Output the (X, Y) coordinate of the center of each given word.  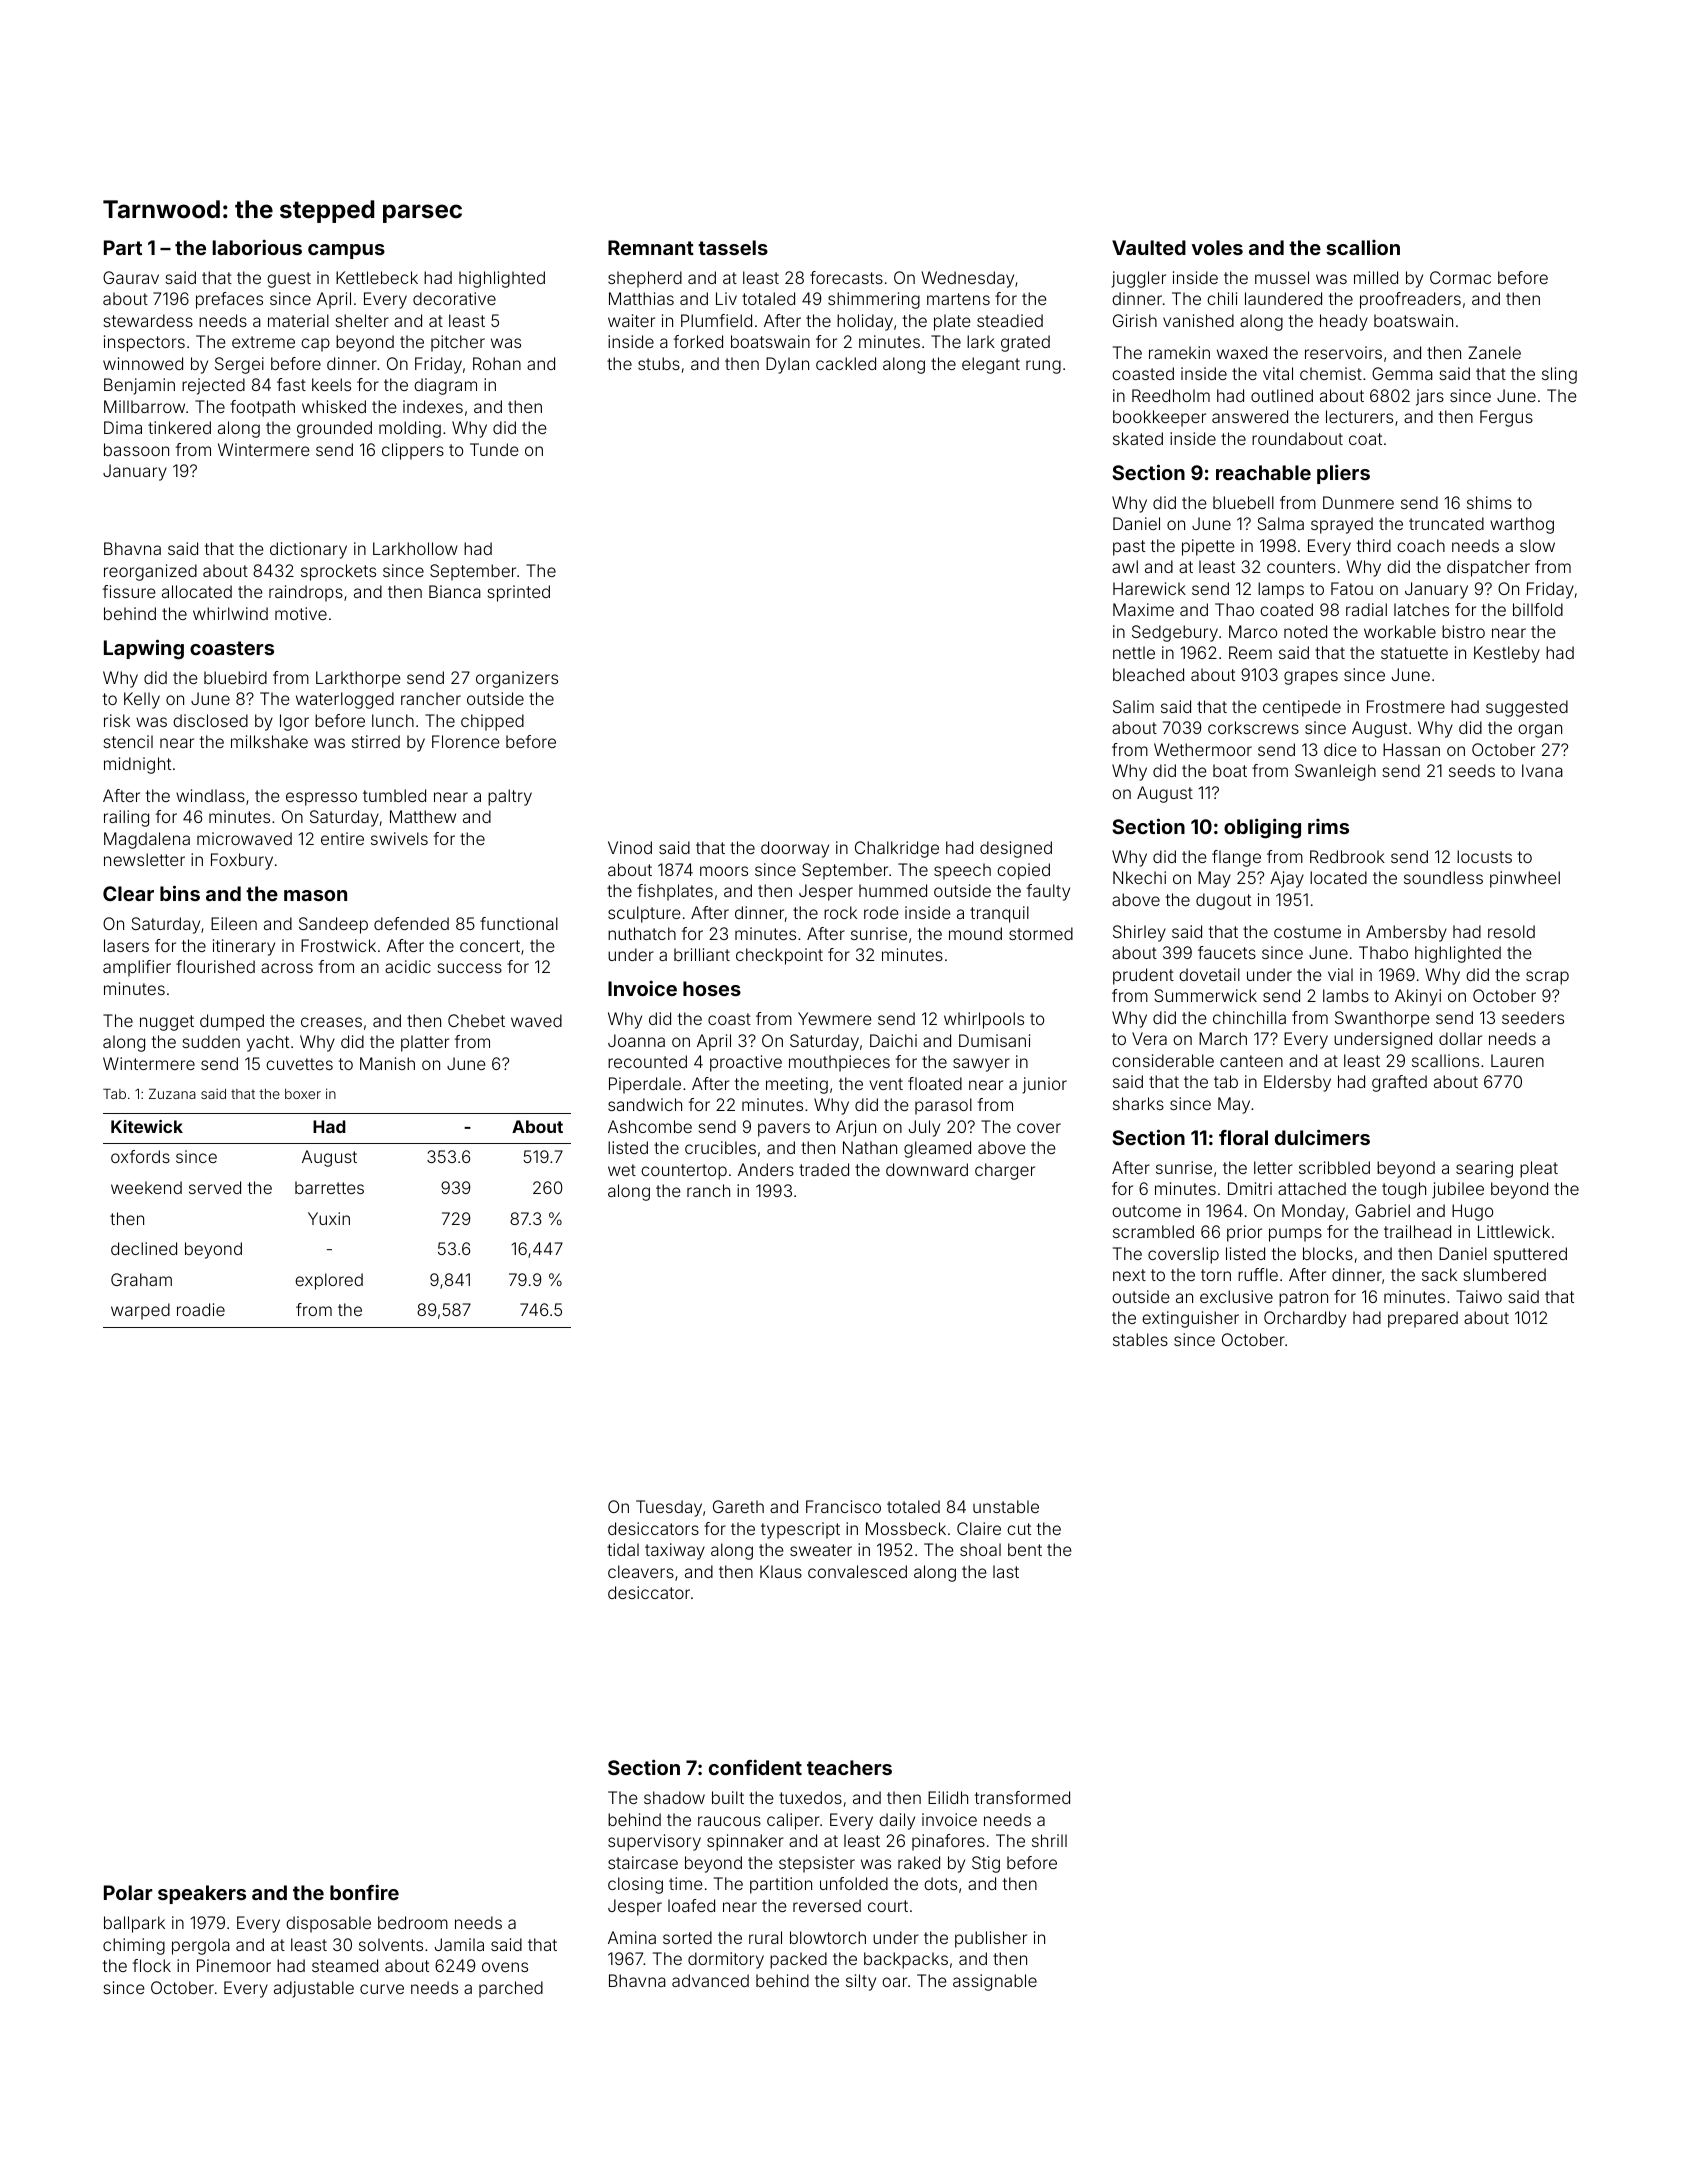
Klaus (781, 1571)
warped (140, 1311)
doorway (795, 849)
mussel (1282, 277)
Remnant (651, 247)
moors (724, 871)
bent (1025, 1549)
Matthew (423, 816)
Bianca (455, 591)
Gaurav (131, 277)
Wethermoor (1203, 749)
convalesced (857, 1571)
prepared (1423, 1319)
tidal (623, 1549)
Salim (1133, 706)
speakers (202, 1894)
